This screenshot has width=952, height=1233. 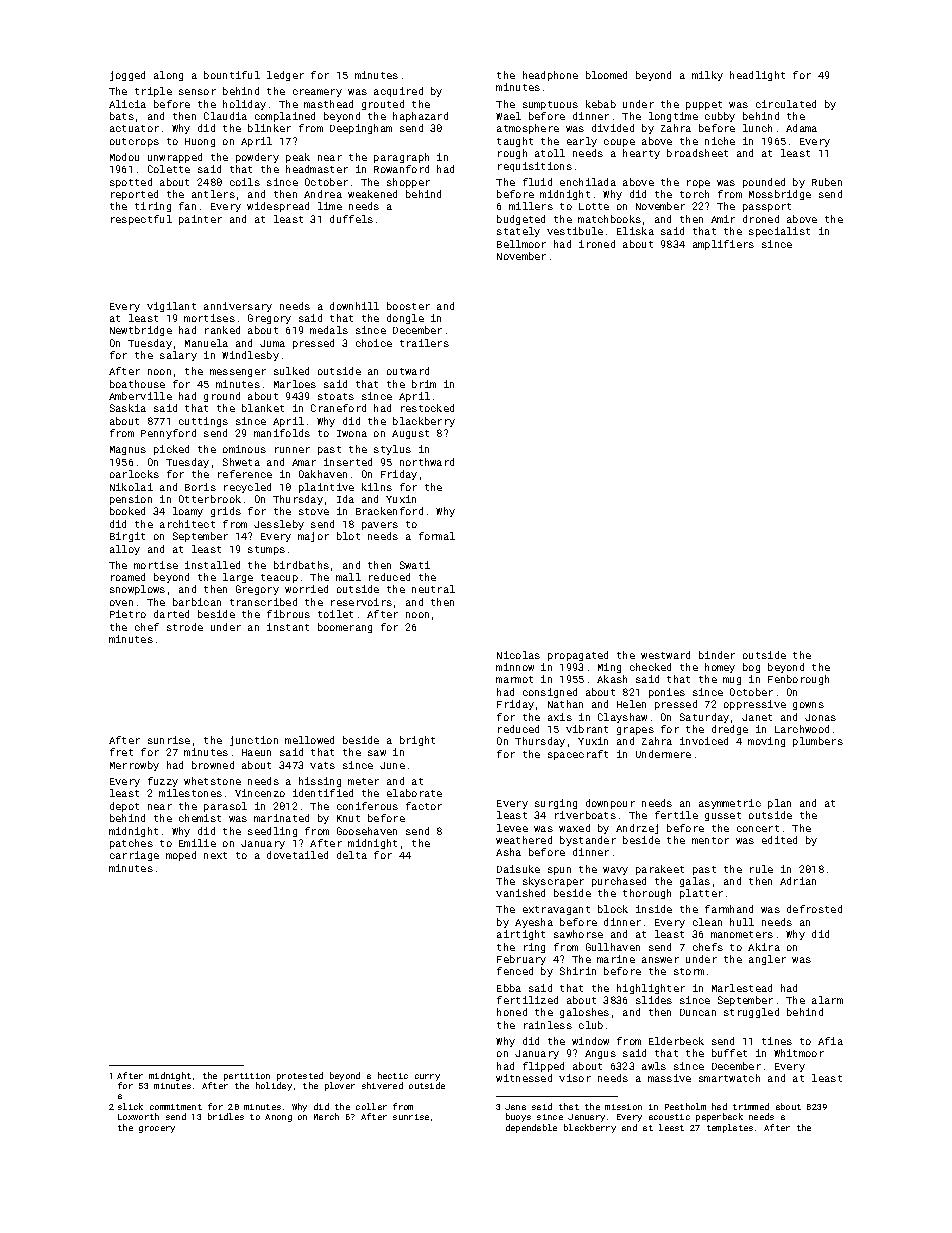 I want to click on sumptuous, so click(x=550, y=105).
